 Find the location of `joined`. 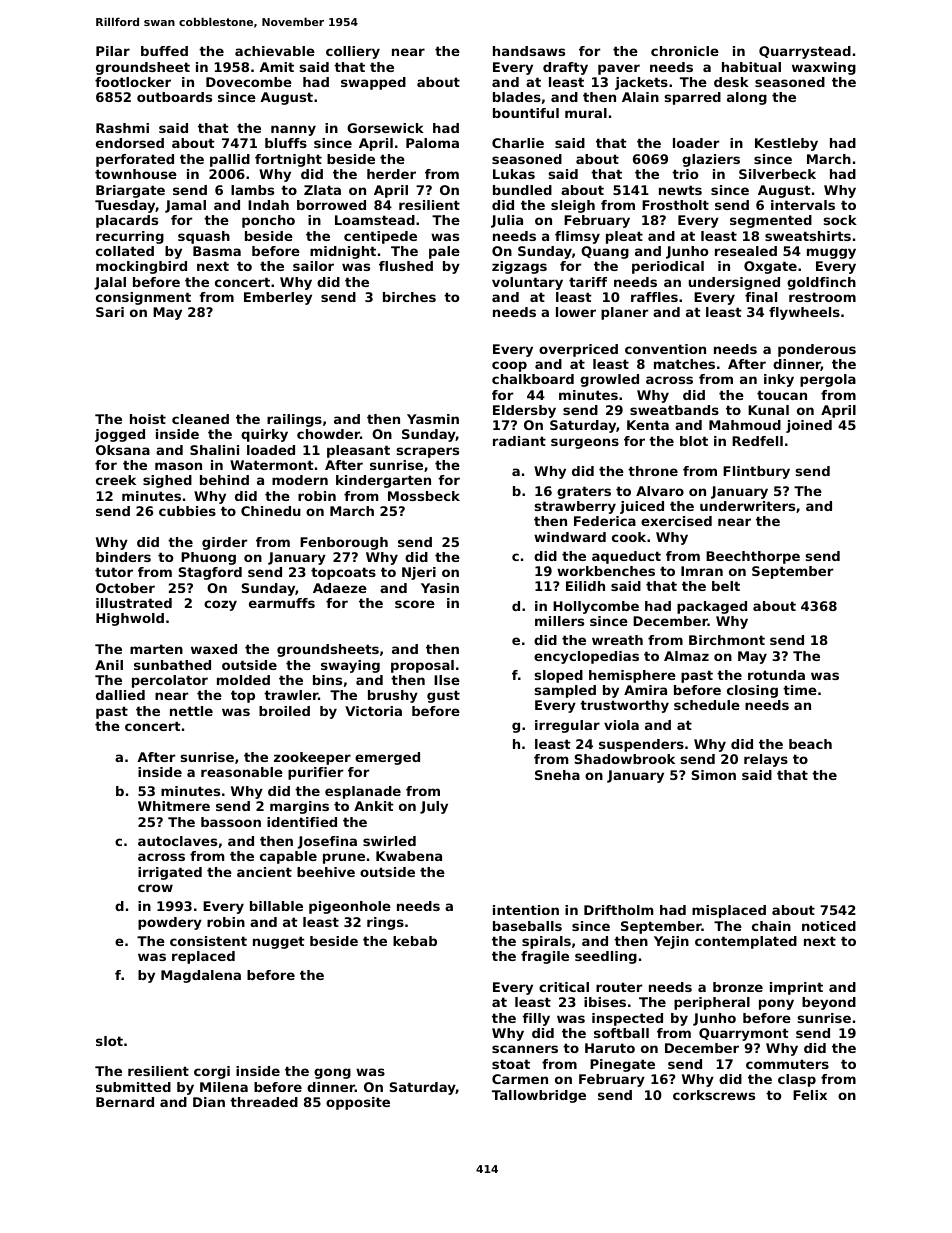

joined is located at coordinates (809, 426).
